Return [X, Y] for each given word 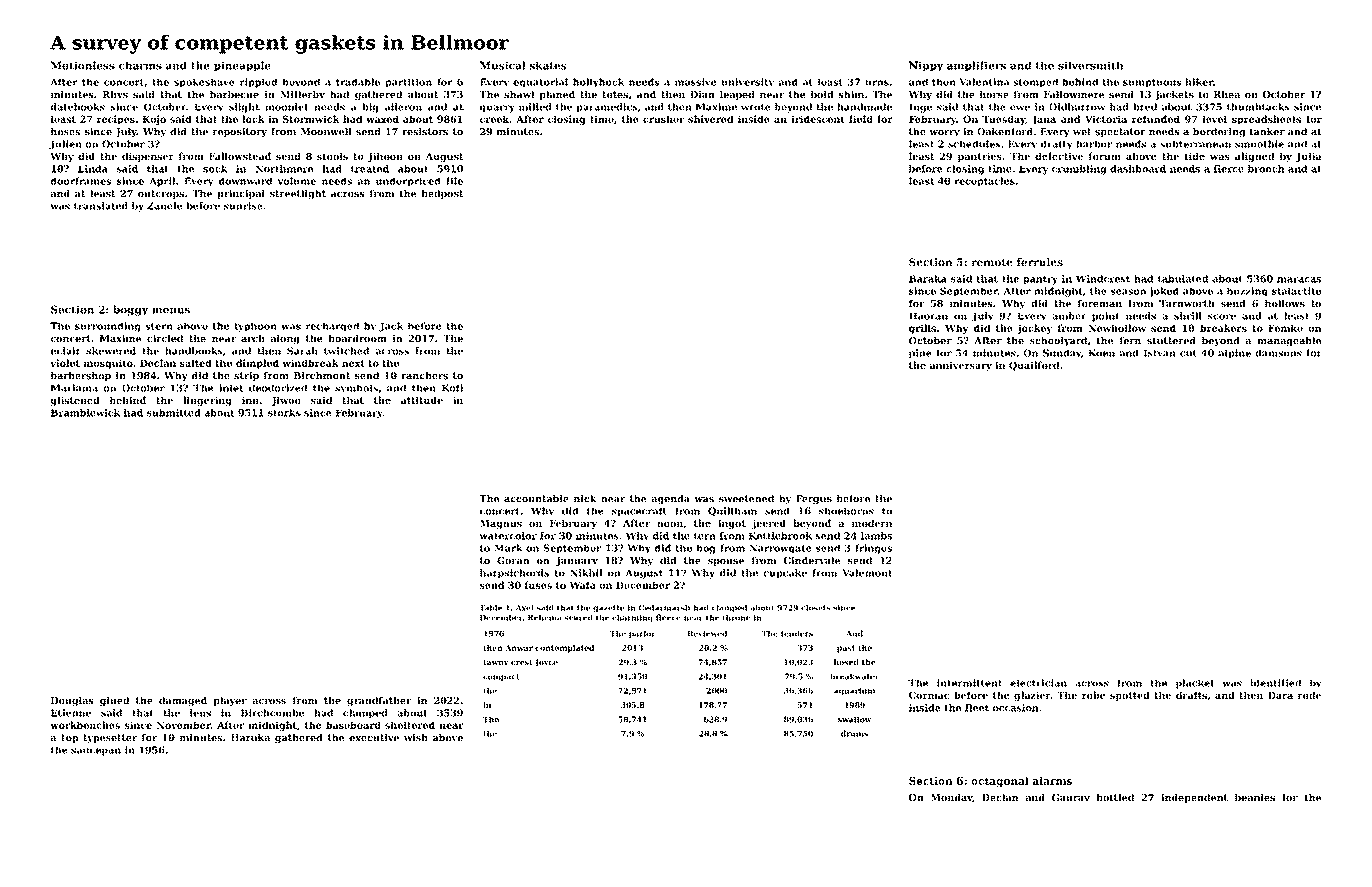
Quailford [1034, 366]
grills [922, 329]
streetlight [298, 194]
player [230, 701]
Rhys [115, 95]
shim [851, 94]
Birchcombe [273, 713]
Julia [1308, 157]
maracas [1299, 280]
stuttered [1171, 341]
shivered [710, 119]
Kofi [452, 388]
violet [65, 363]
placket [1195, 684]
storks [284, 413]
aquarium [854, 691]
